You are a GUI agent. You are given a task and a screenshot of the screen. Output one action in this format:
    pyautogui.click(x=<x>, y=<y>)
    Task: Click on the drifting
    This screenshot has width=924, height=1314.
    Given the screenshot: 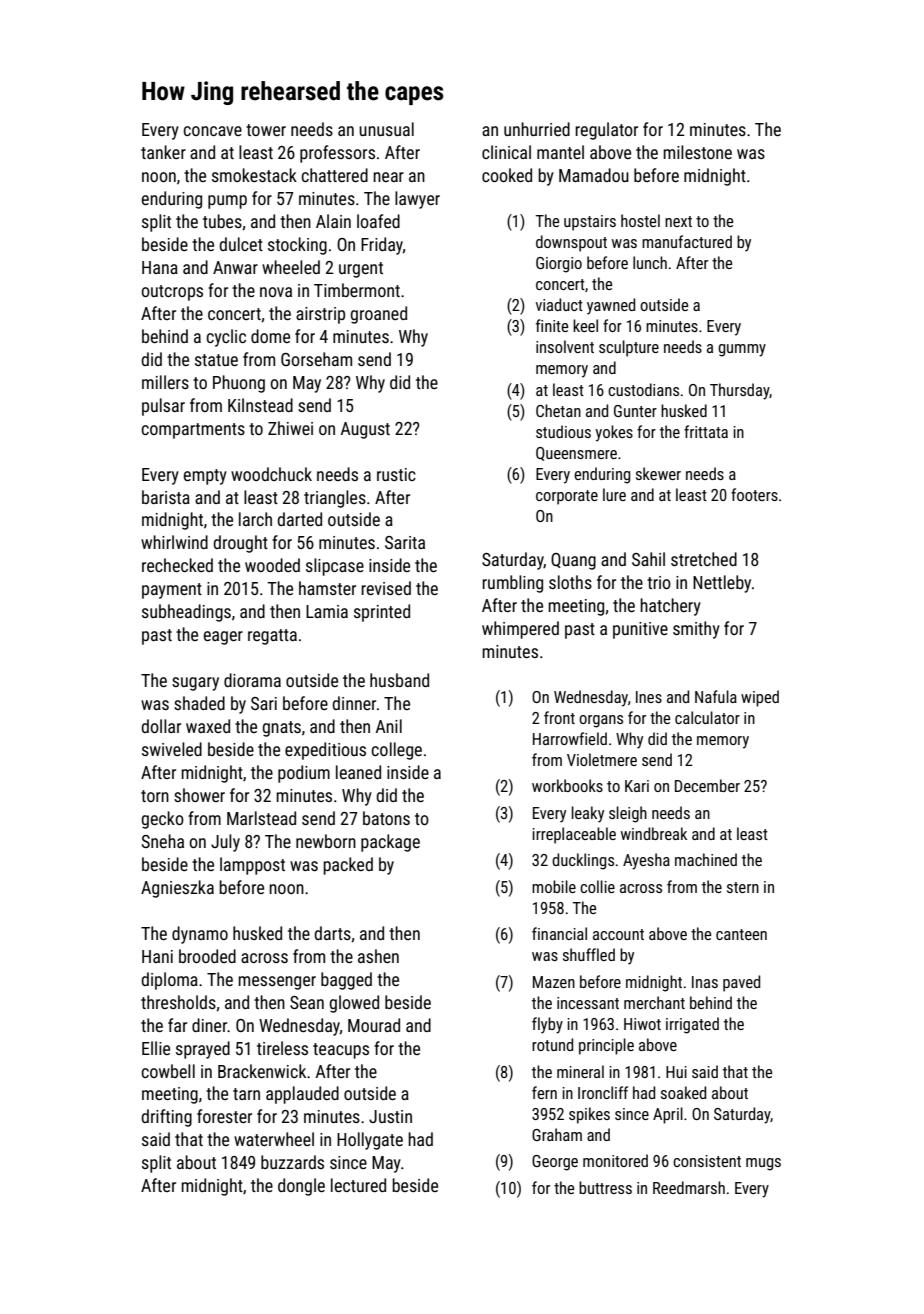 What is the action you would take?
    pyautogui.click(x=166, y=1118)
